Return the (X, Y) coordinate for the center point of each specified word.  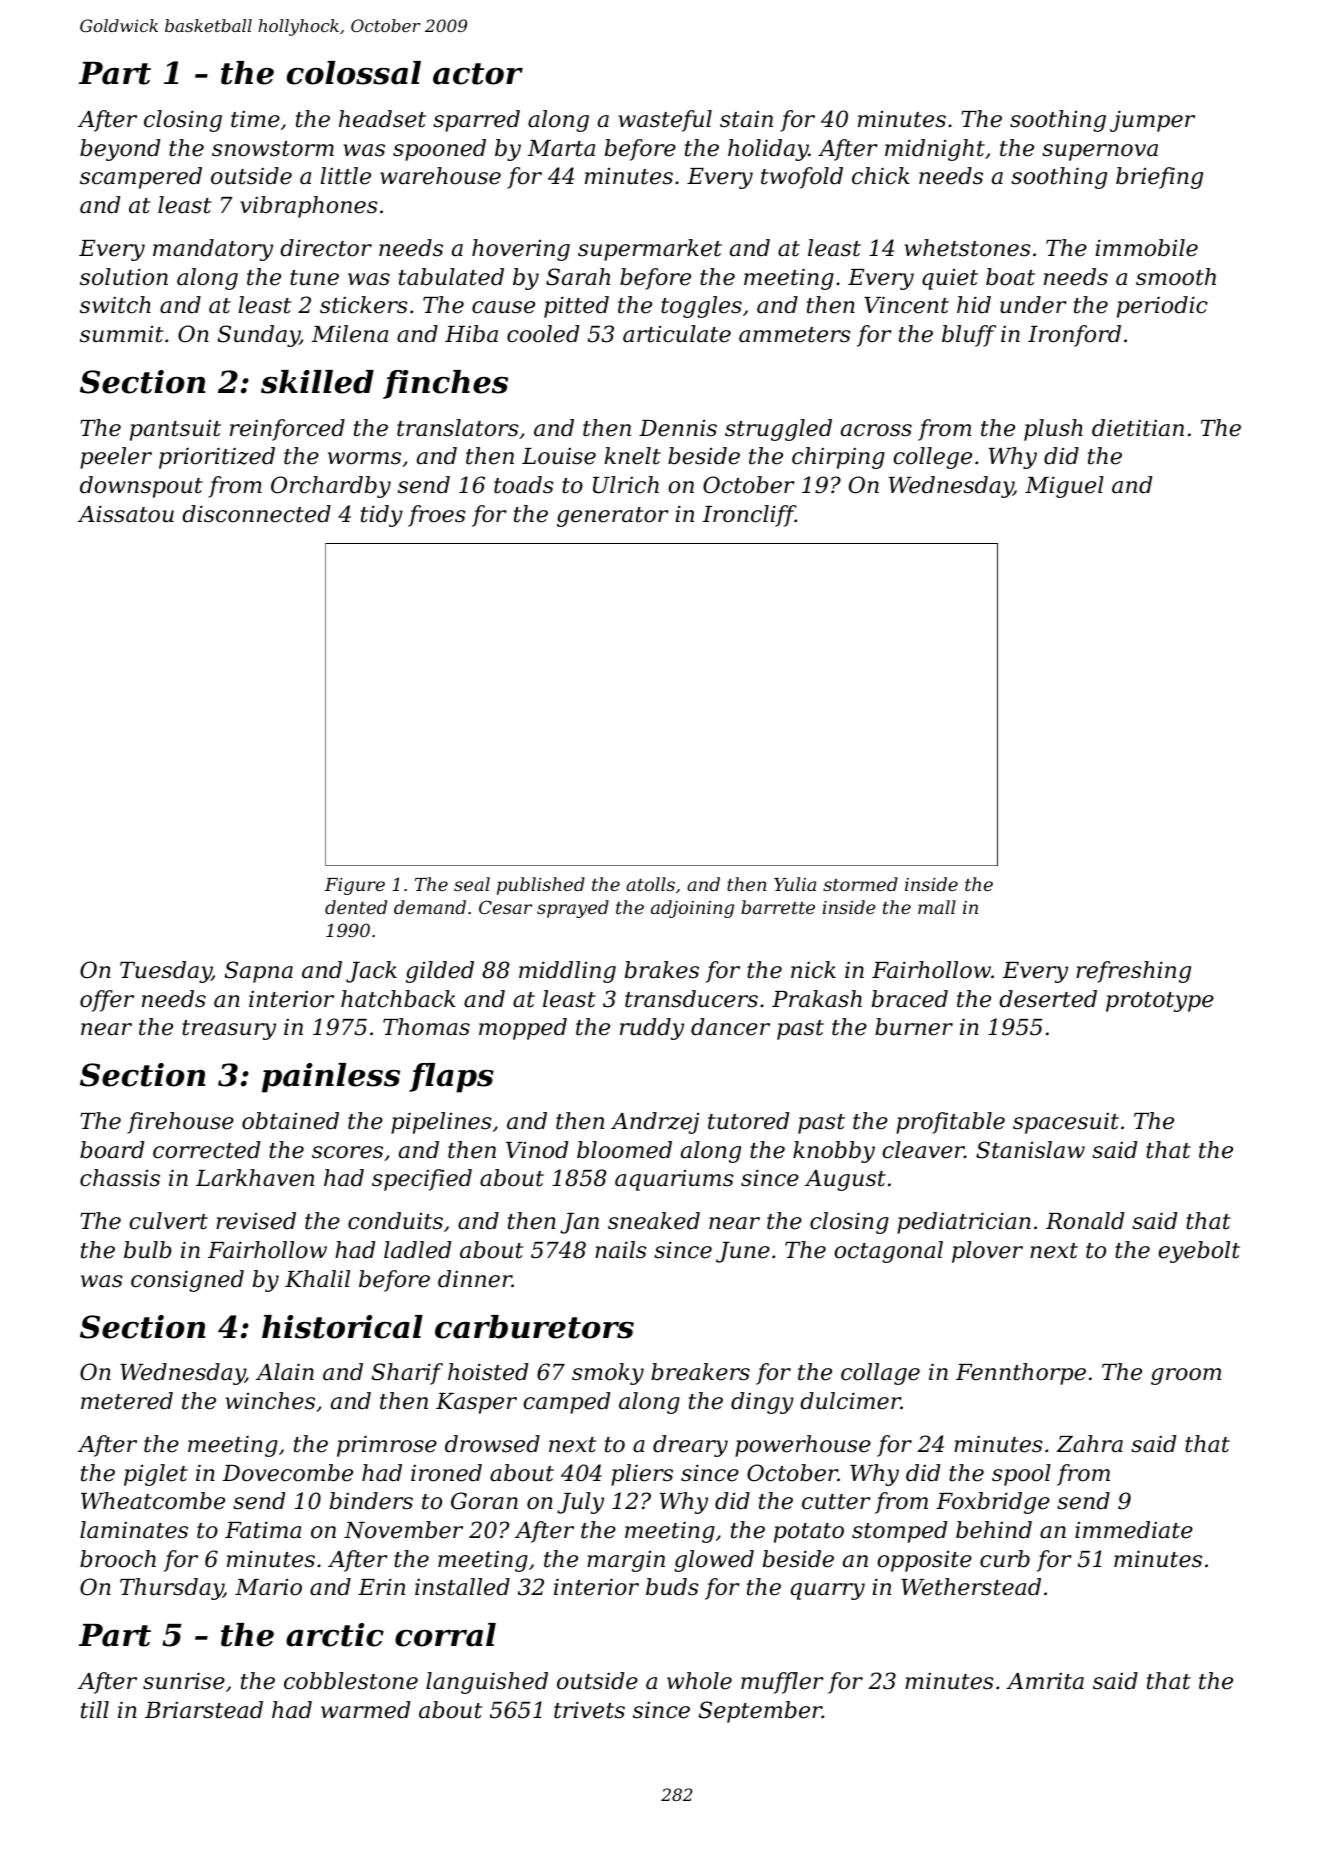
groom (1186, 1376)
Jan (579, 1223)
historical (342, 1327)
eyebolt (1199, 1252)
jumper (1152, 121)
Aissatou (126, 514)
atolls (650, 884)
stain (746, 119)
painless (331, 1078)
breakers (700, 1372)
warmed (365, 1710)
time (255, 119)
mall (937, 907)
